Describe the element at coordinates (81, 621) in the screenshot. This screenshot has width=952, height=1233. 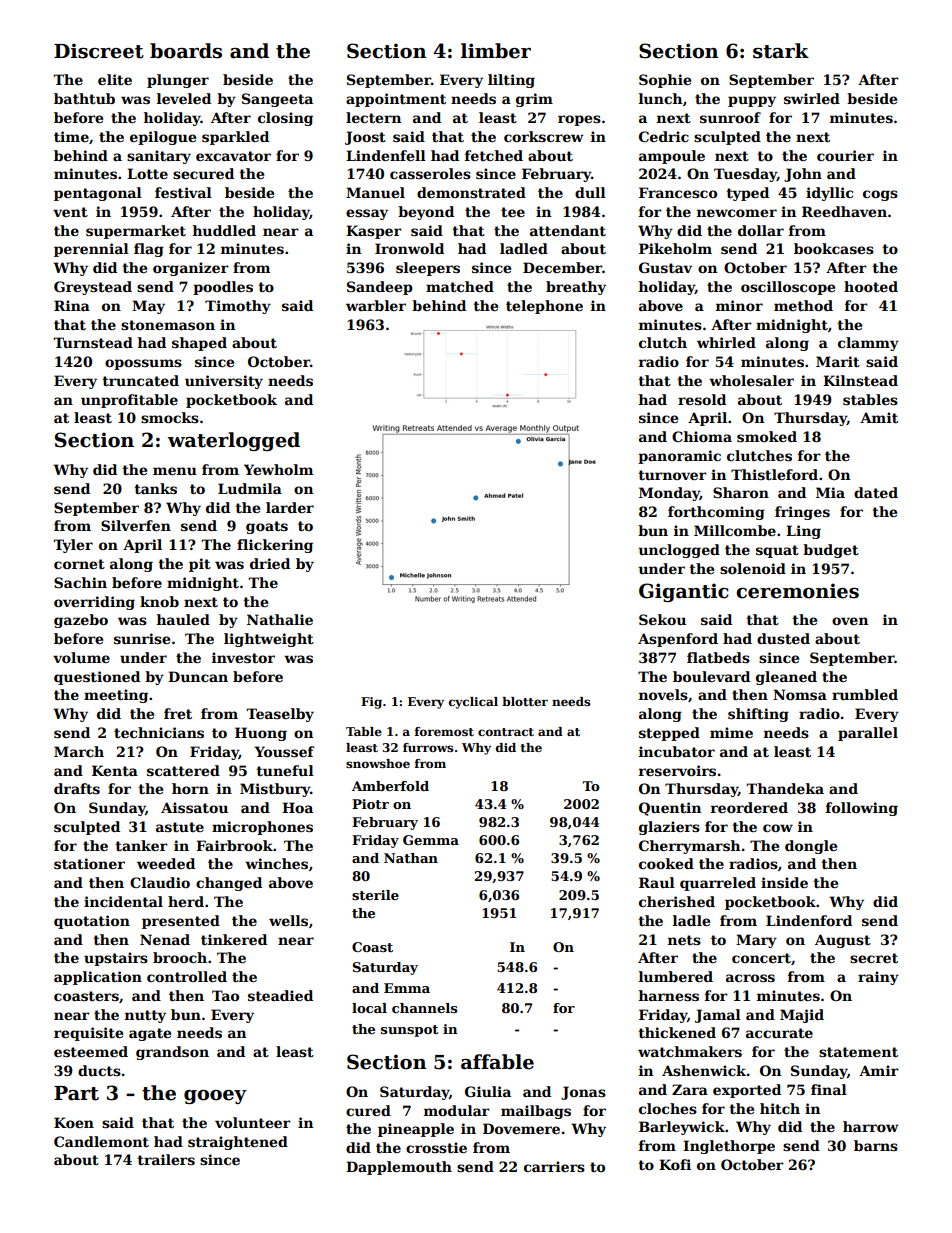
I see `gazebo` at that location.
